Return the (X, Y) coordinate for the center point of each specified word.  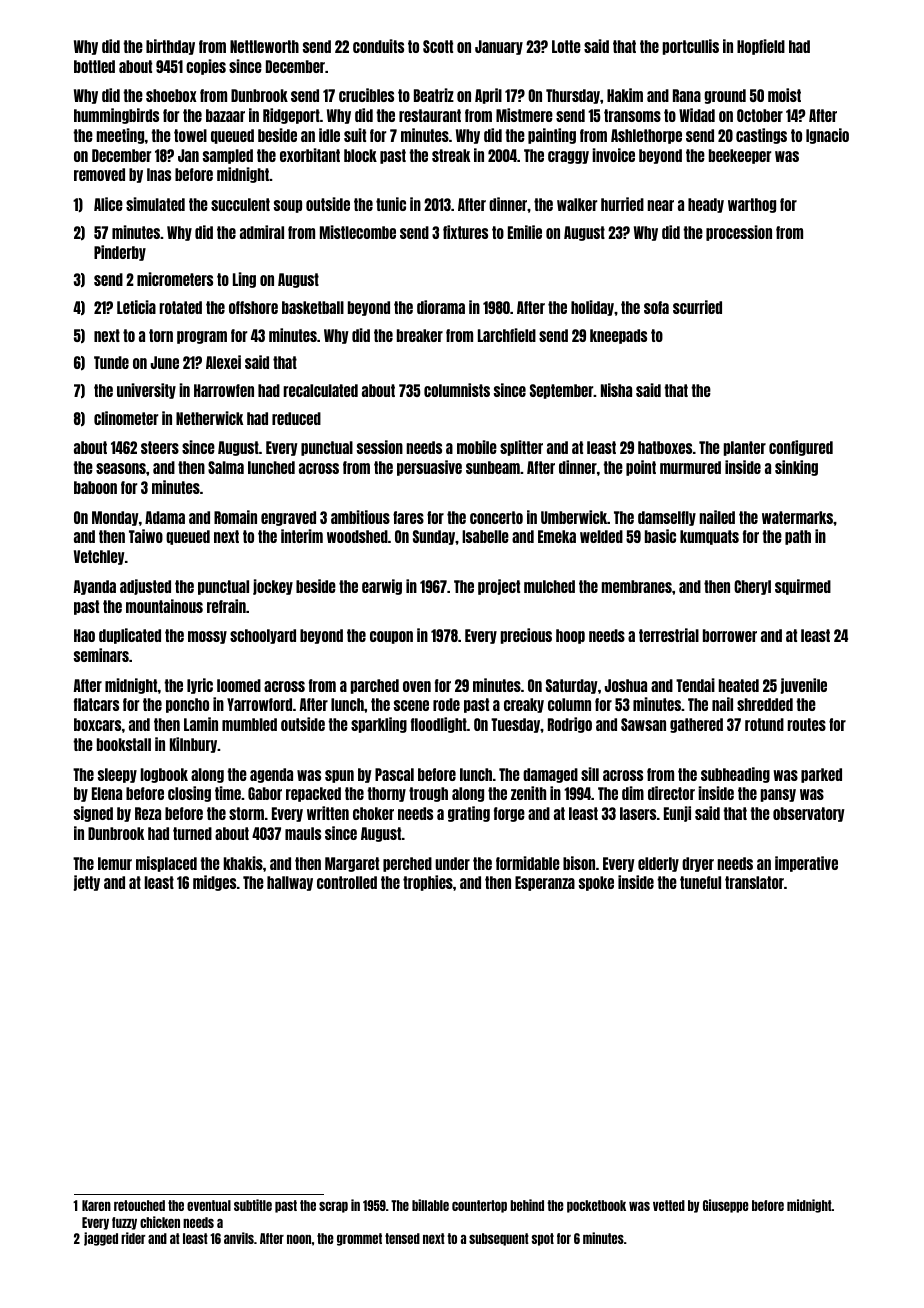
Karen (96, 1205)
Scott (438, 46)
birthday (170, 47)
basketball (313, 307)
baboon (95, 487)
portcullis (691, 47)
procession (739, 233)
